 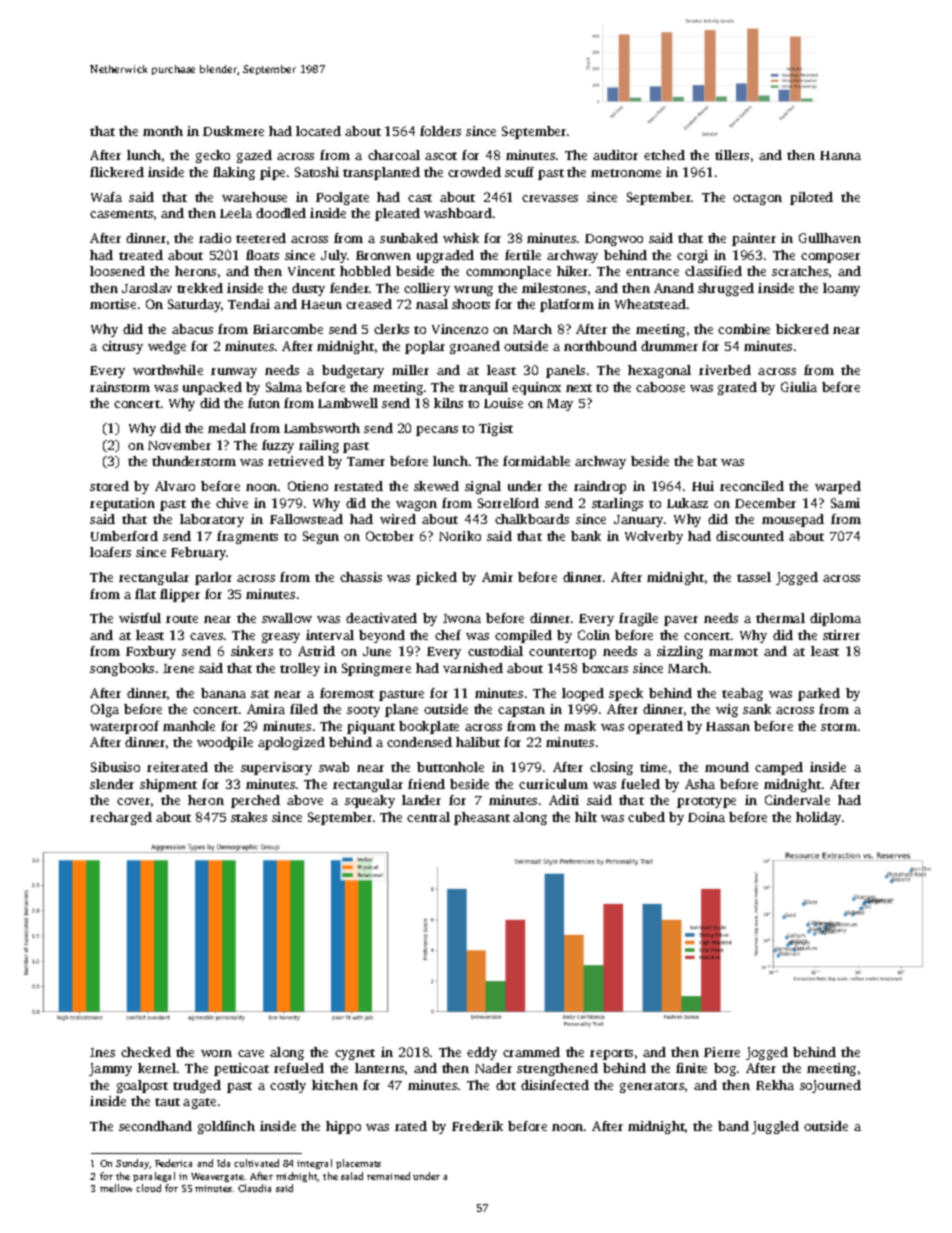 I want to click on halibut, so click(x=478, y=742).
